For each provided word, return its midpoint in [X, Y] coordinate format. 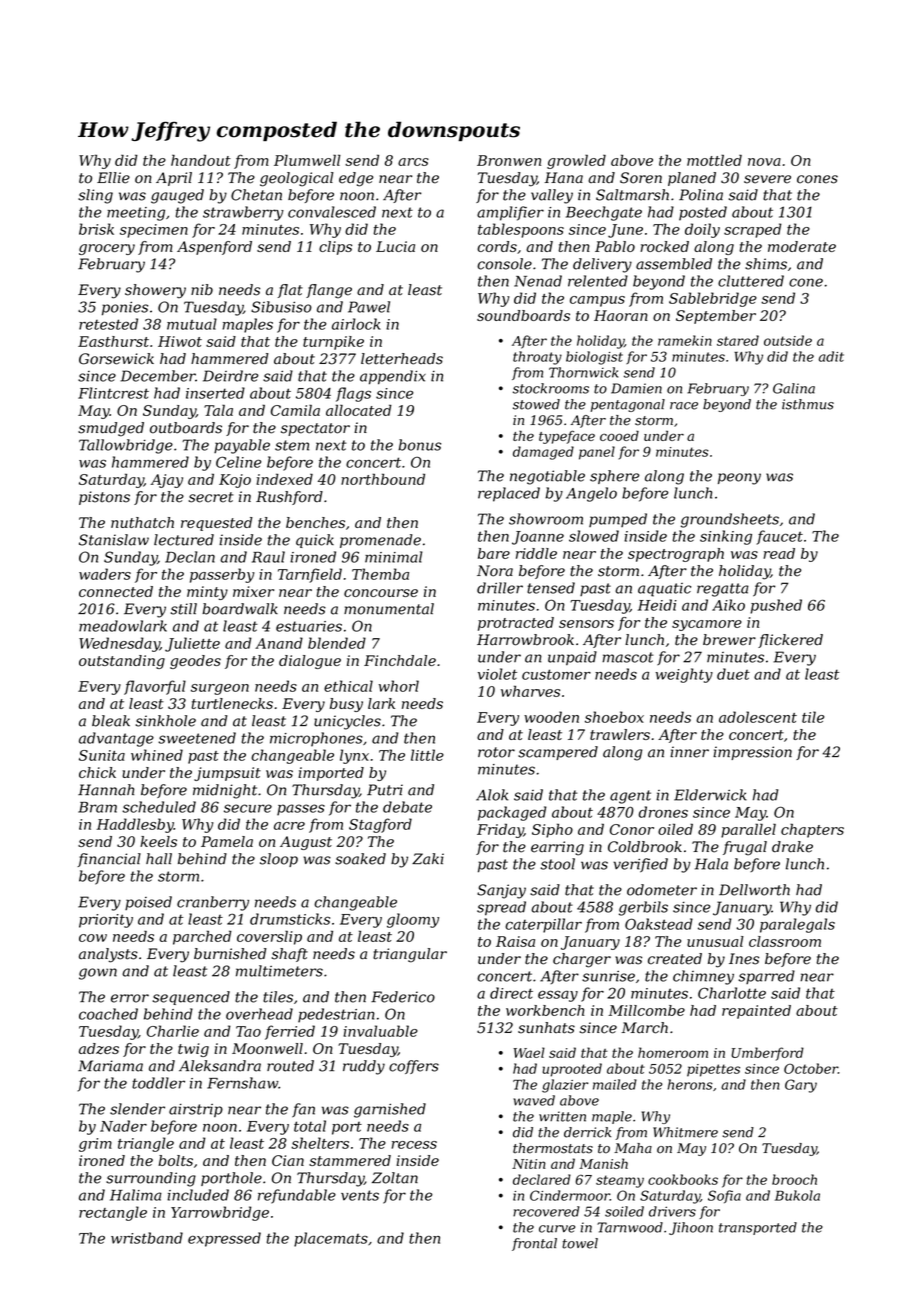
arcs [413, 162]
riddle [536, 553]
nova [764, 162]
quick [315, 541]
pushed [776, 606]
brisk [96, 229]
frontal [534, 1244]
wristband [147, 1238]
